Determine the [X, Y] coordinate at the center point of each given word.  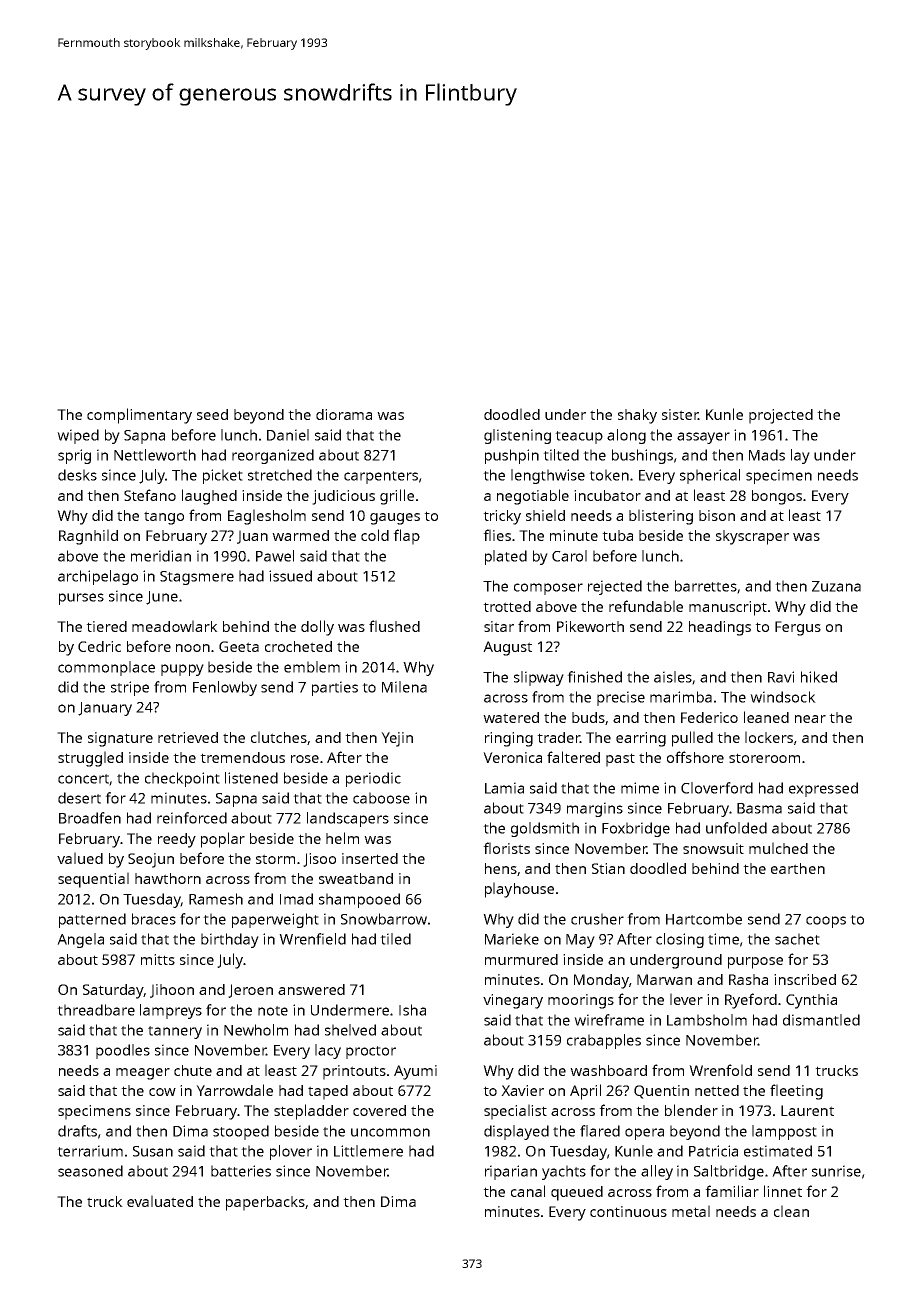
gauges [395, 519]
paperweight [275, 920]
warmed [300, 535]
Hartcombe [704, 919]
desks [77, 475]
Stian [608, 868]
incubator [607, 495]
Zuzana [836, 586]
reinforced [192, 818]
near [810, 719]
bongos [777, 497]
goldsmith [545, 829]
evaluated [160, 1201]
